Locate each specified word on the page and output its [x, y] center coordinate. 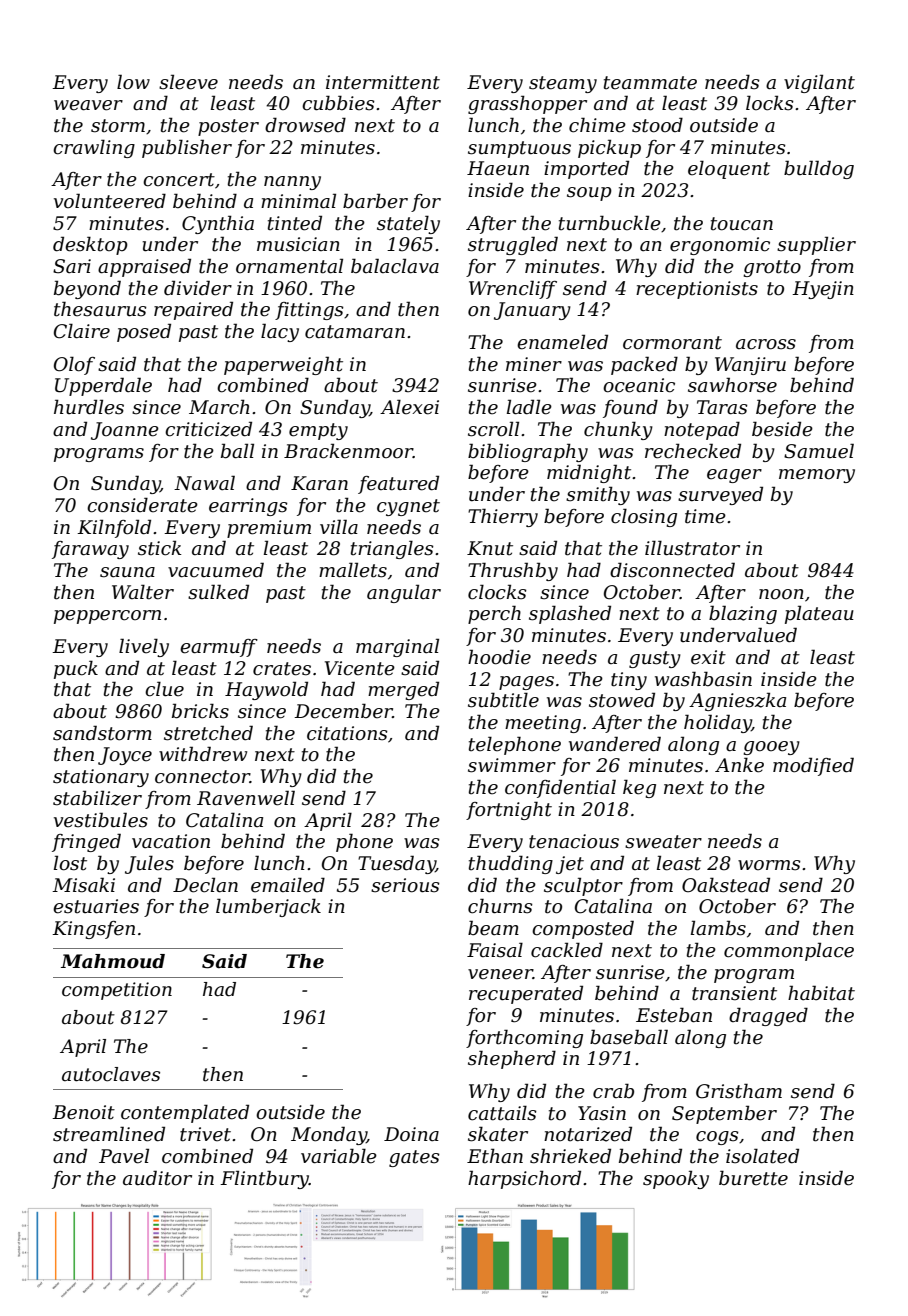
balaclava [395, 266]
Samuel [819, 451]
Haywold [266, 690]
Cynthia [218, 224]
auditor [157, 1178]
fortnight [509, 811]
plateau [819, 614]
